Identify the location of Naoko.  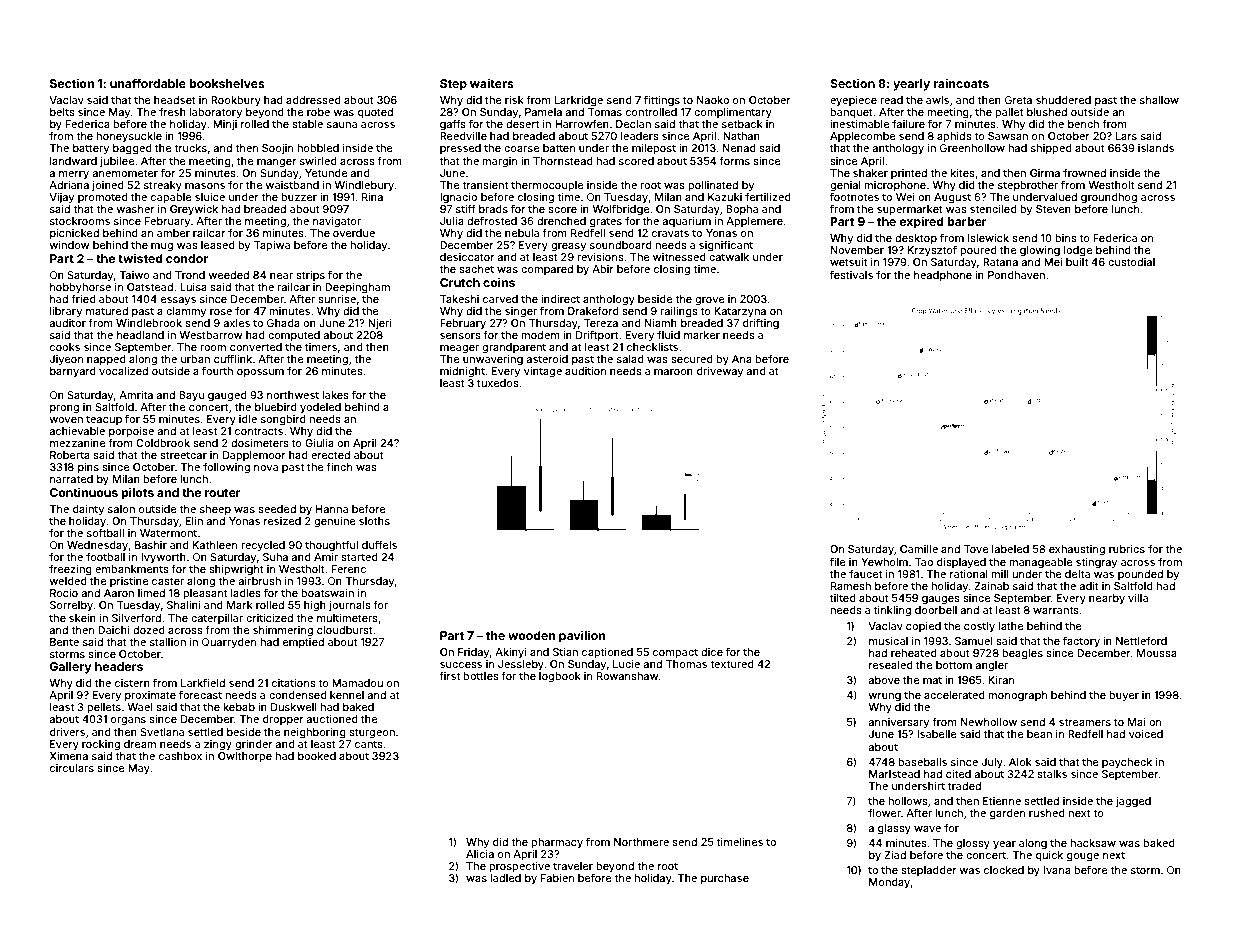
(713, 100).
